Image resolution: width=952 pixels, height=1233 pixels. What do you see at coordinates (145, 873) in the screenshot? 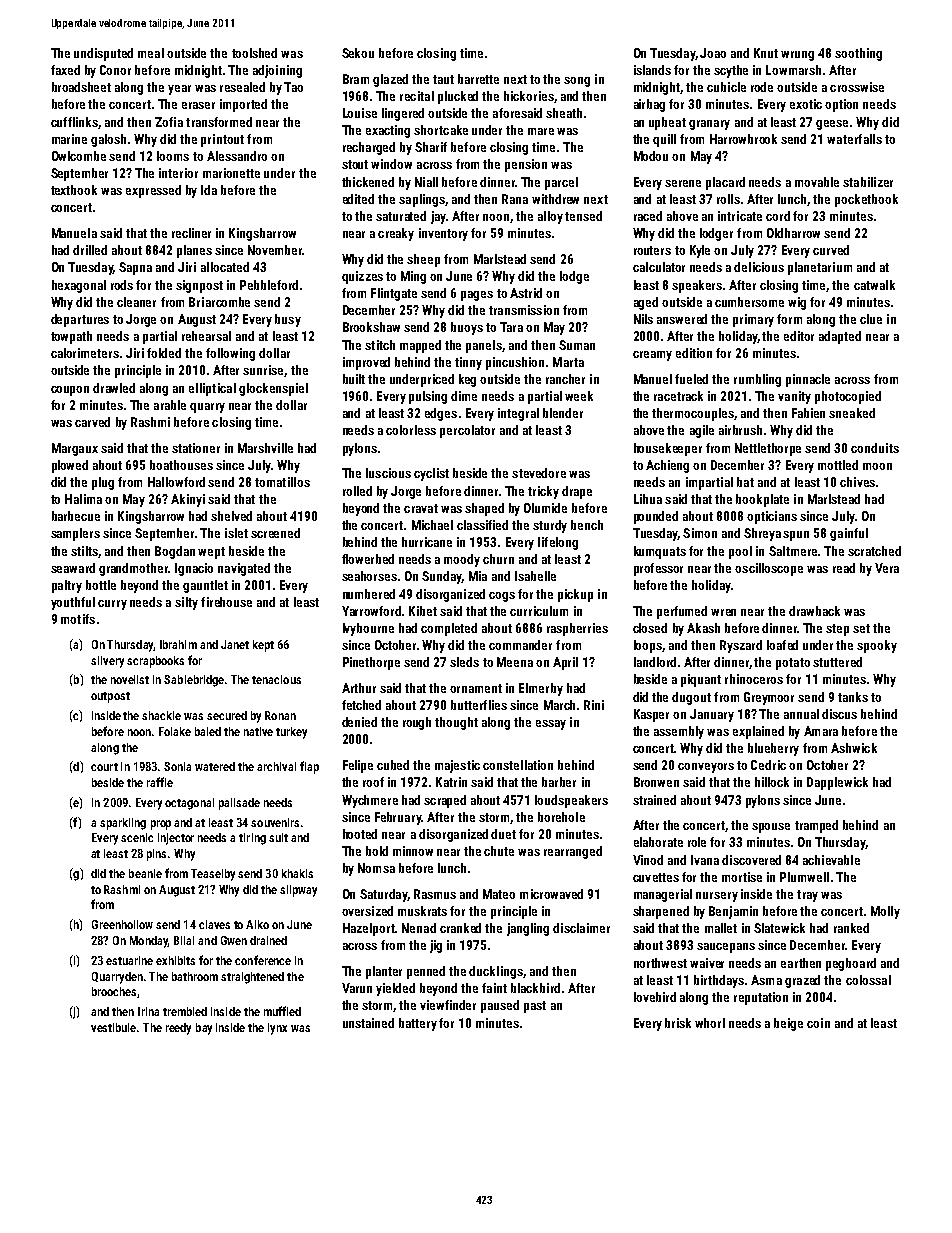
I see `beanie` at bounding box center [145, 873].
